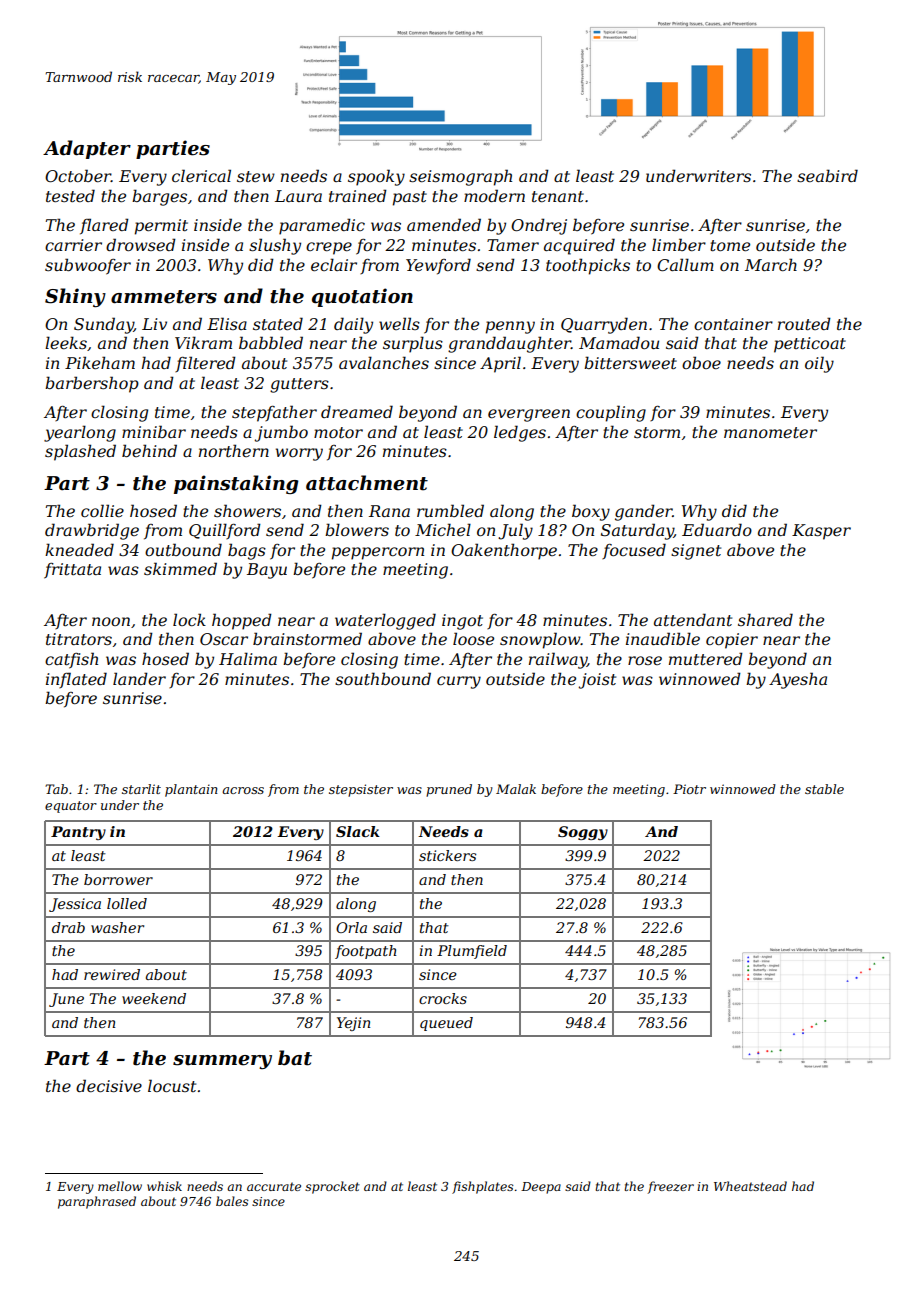 The height and width of the image is (1316, 908). Describe the element at coordinates (139, 678) in the image. I see `lander` at that location.
